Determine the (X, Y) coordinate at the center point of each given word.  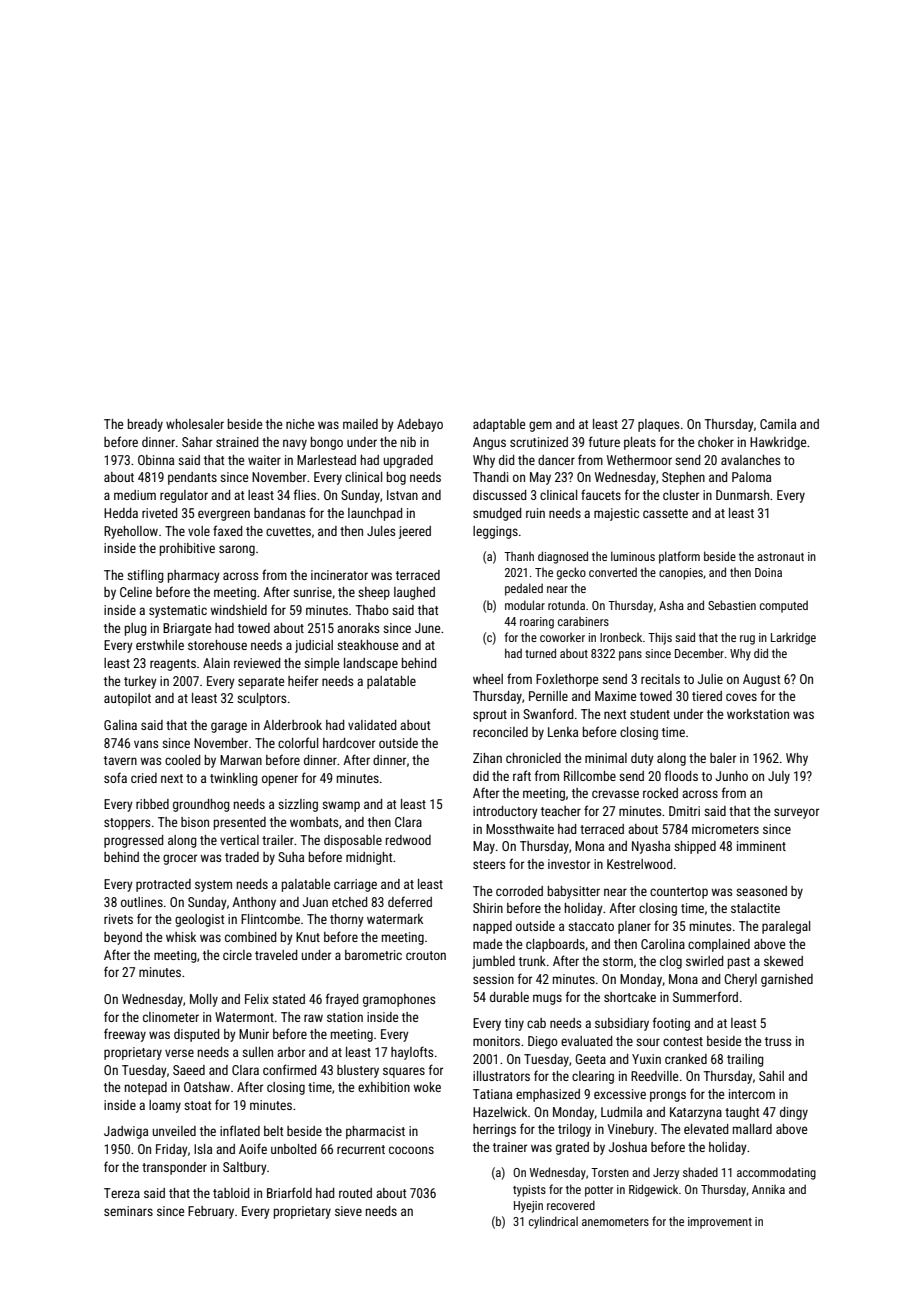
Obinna (156, 460)
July (779, 777)
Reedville (654, 1076)
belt (273, 1131)
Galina (120, 725)
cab (536, 1023)
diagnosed (563, 557)
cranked (686, 1059)
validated (372, 725)
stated (288, 999)
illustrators (501, 1076)
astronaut (780, 557)
